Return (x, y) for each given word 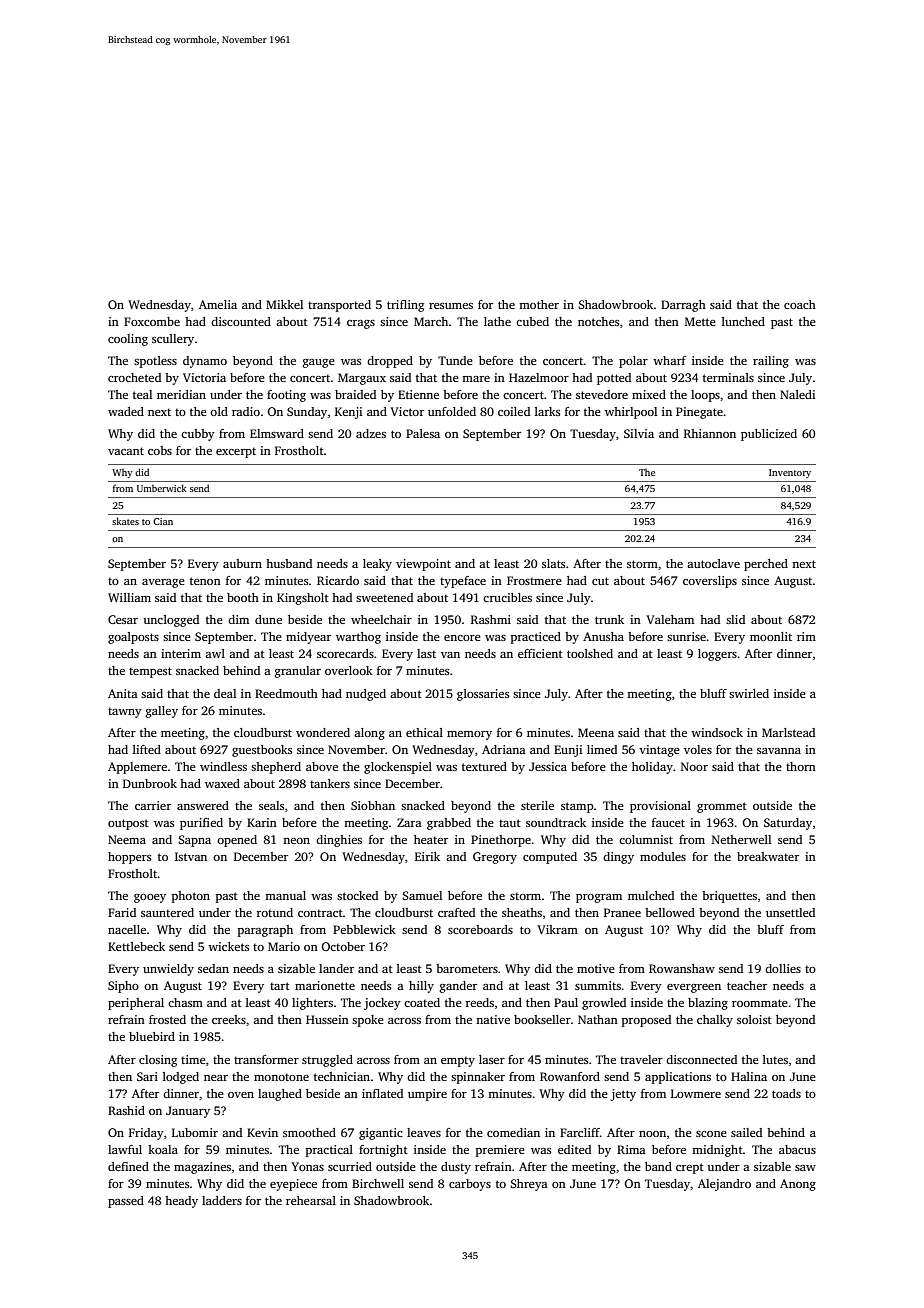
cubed (532, 321)
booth (243, 597)
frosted (167, 1019)
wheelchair (381, 619)
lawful (125, 1149)
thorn (801, 766)
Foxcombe (152, 321)
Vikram (557, 929)
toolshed (590, 653)
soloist (754, 1019)
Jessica (548, 766)
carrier (153, 805)
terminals (728, 377)
